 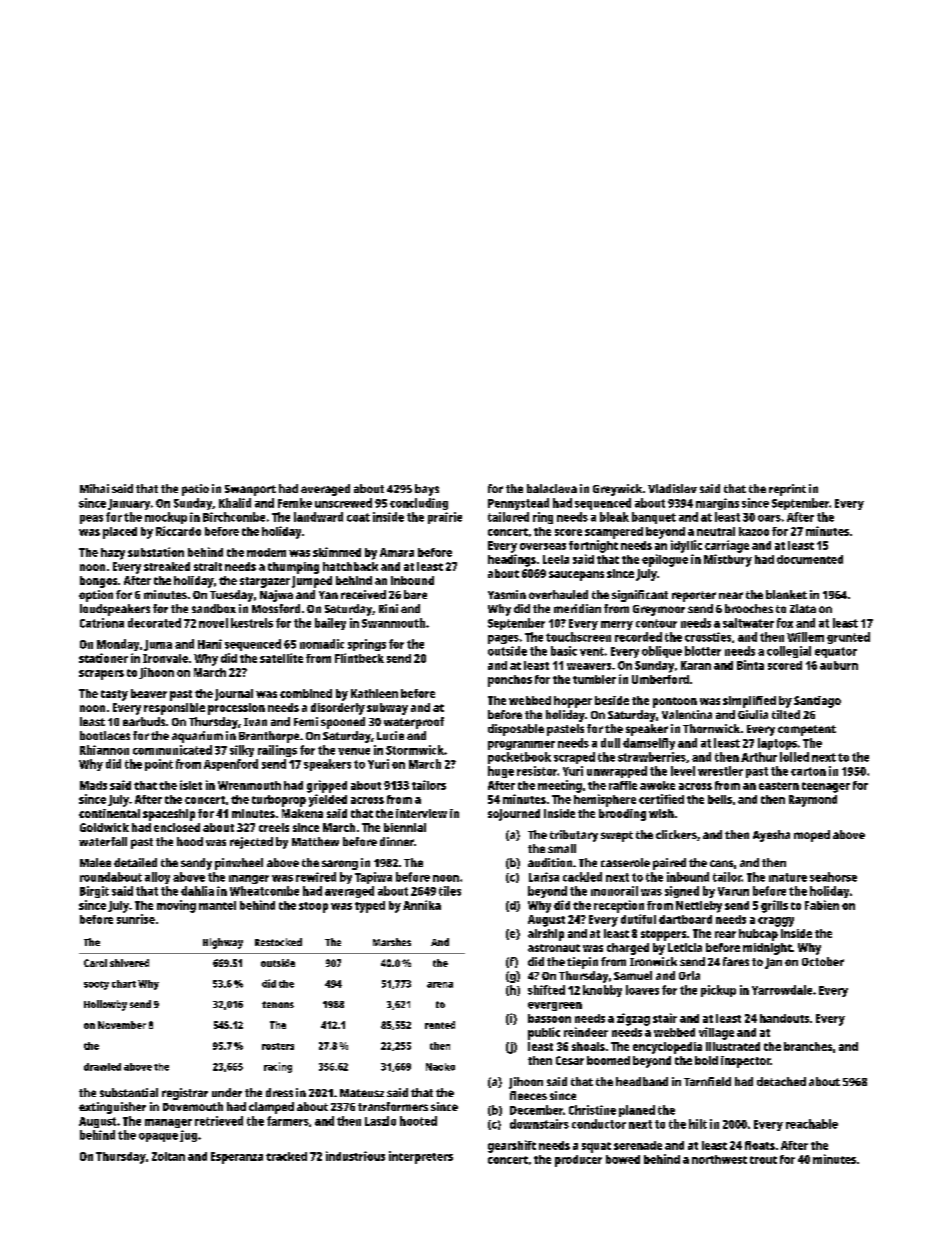 I want to click on Birgit, so click(x=94, y=892).
